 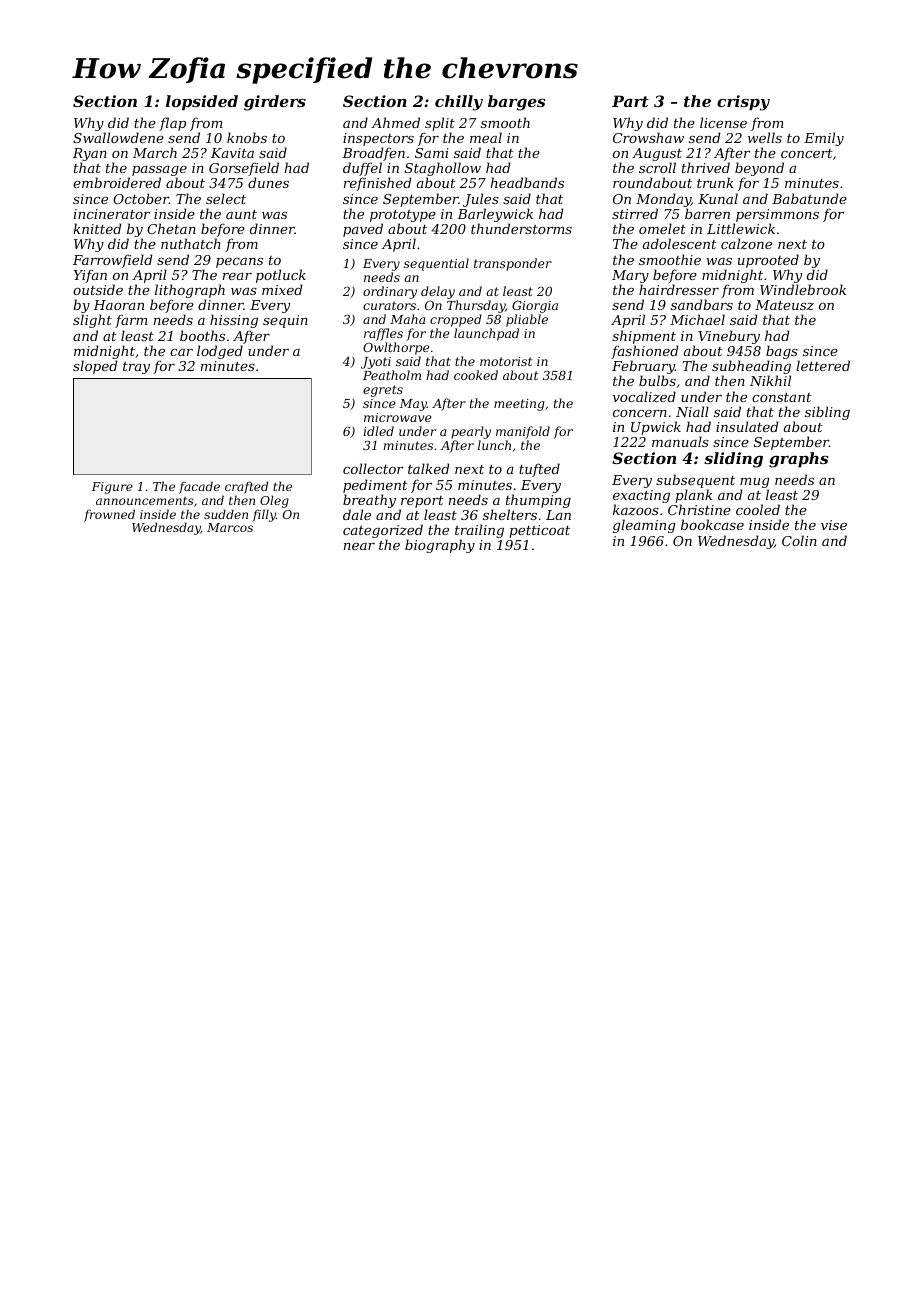 I want to click on manifold, so click(x=523, y=432).
